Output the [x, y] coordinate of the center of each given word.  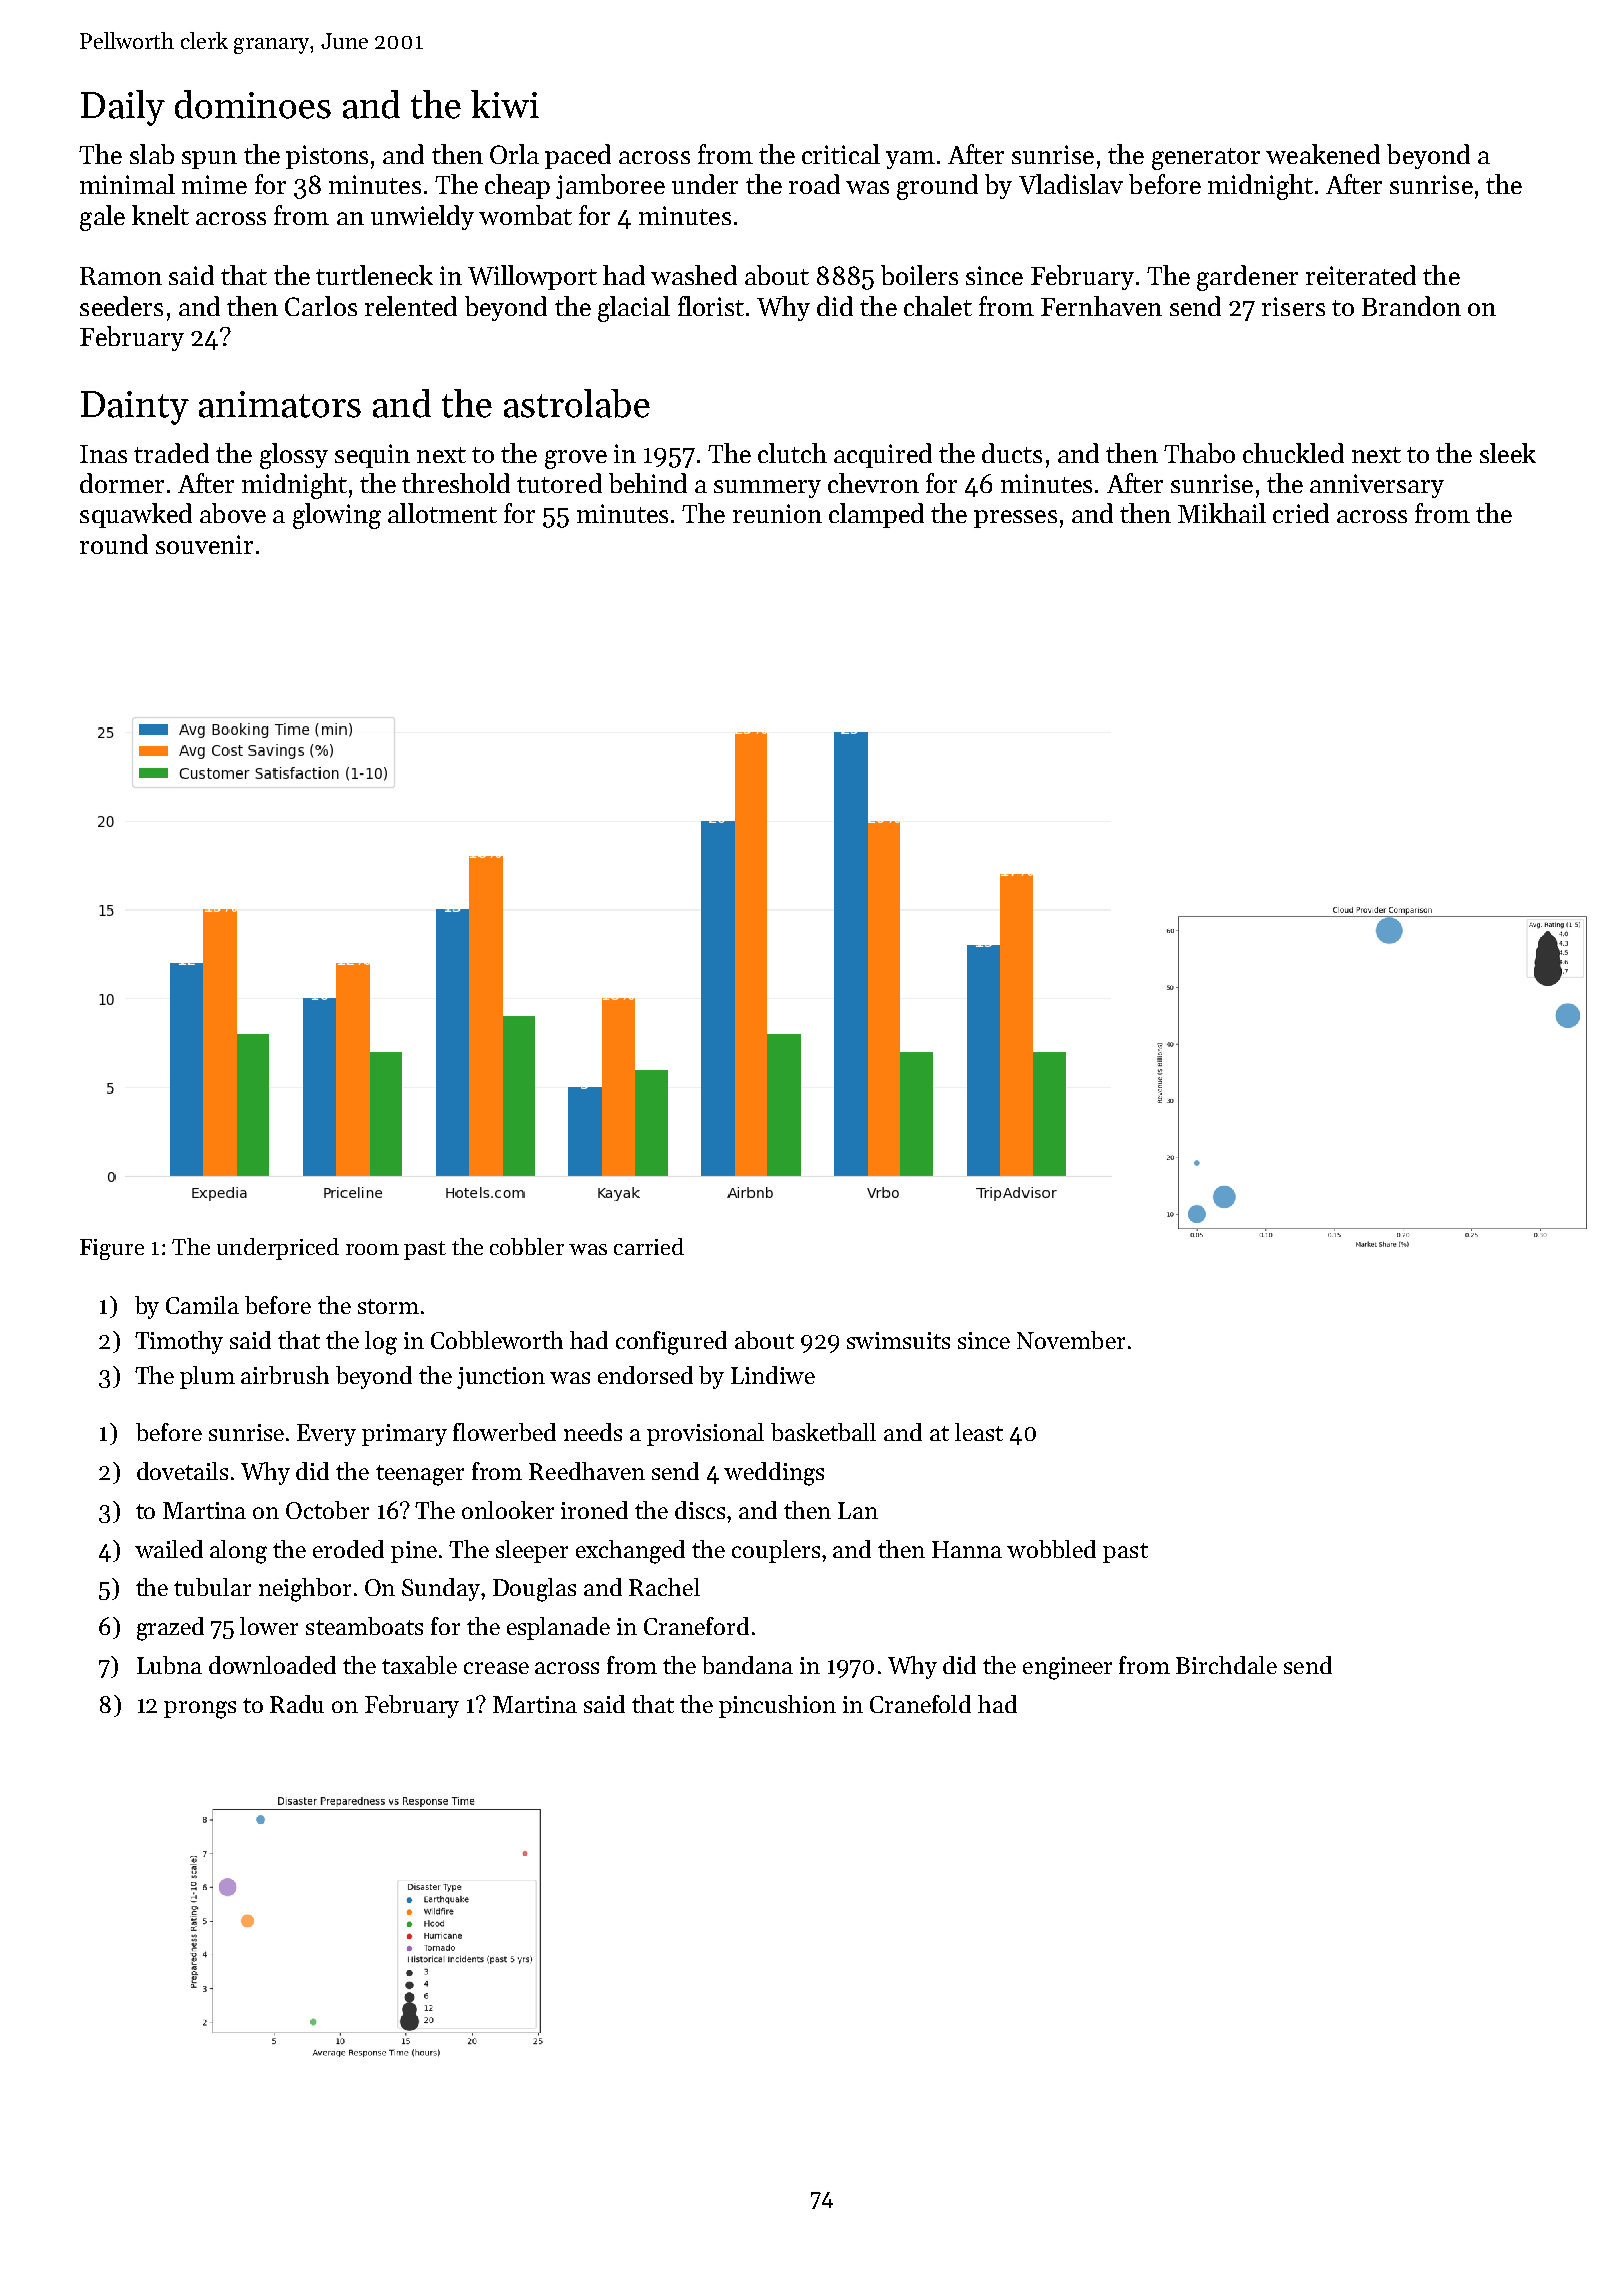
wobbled [1051, 1549]
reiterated [1361, 275]
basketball [823, 1432]
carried [649, 1246]
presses [1015, 519]
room [372, 1249]
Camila [202, 1305]
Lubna [169, 1665]
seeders [121, 306]
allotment [442, 513]
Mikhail [1222, 513]
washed [694, 275]
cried [1301, 513]
